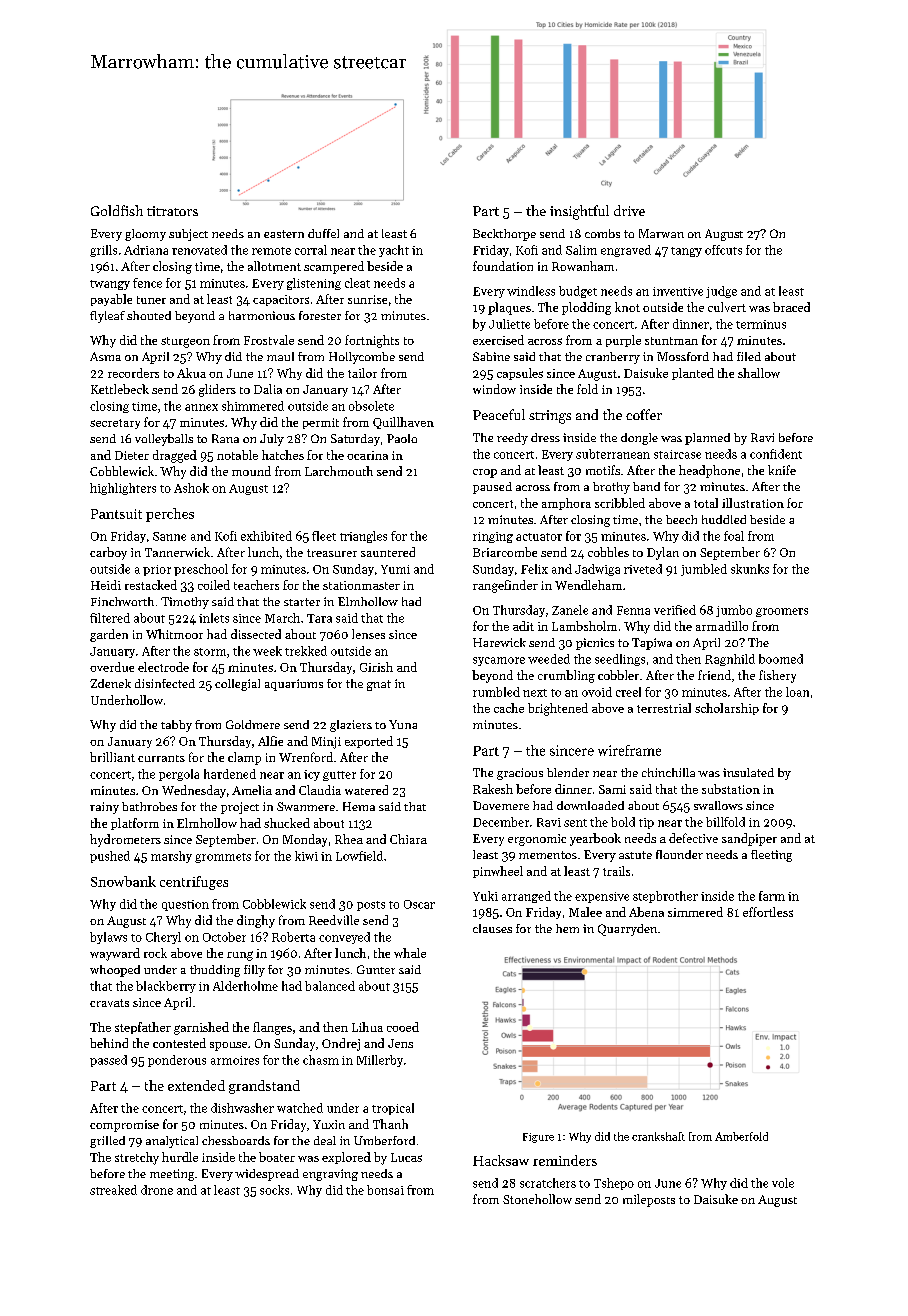 The image size is (908, 1316). Describe the element at coordinates (768, 912) in the image. I see `effortless` at that location.
